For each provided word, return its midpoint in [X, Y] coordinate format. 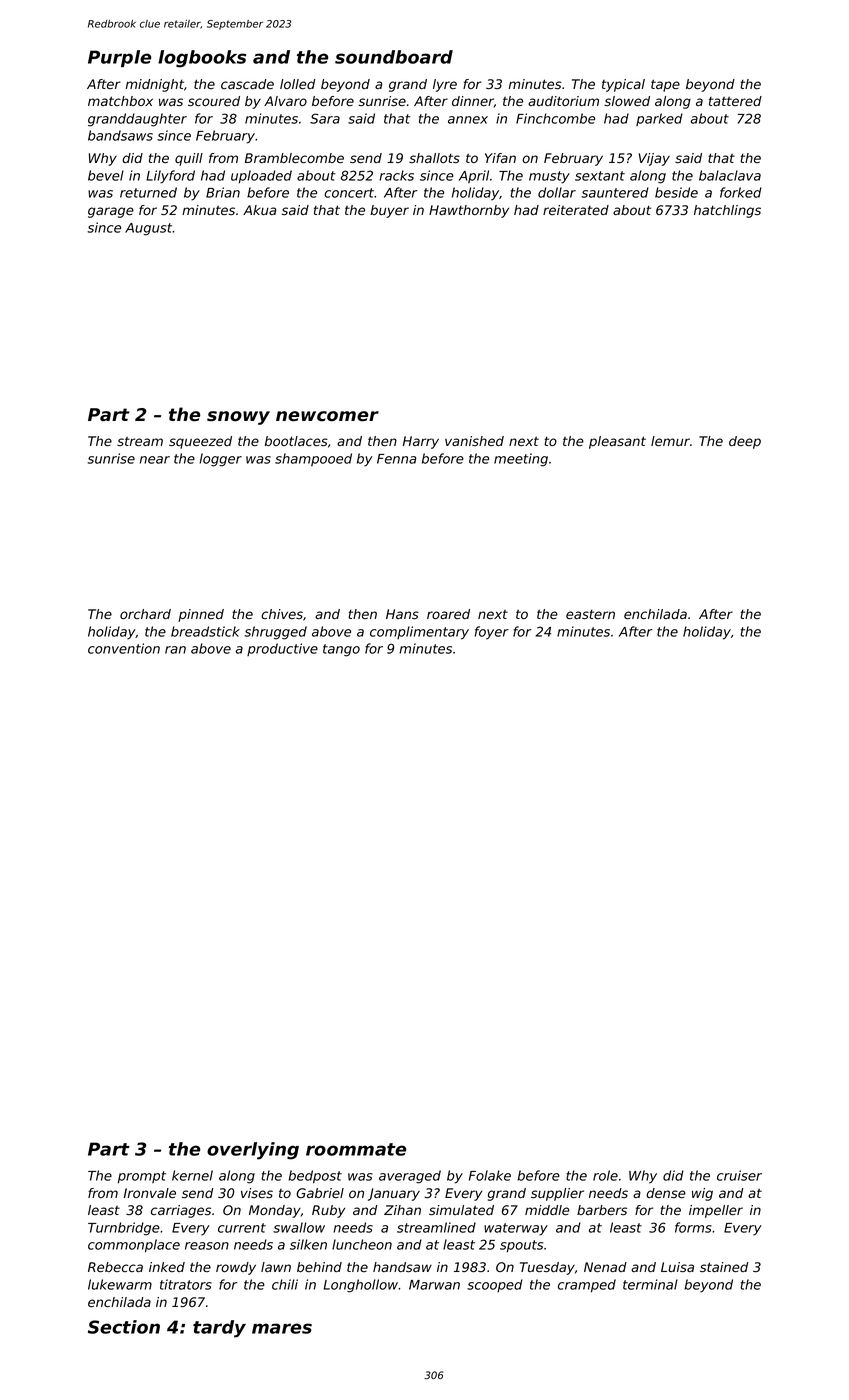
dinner [473, 101]
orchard [145, 614]
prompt [142, 1177]
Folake [490, 1175]
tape [665, 85]
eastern [590, 614]
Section [124, 1327]
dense [666, 1193]
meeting [521, 460]
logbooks [202, 59]
